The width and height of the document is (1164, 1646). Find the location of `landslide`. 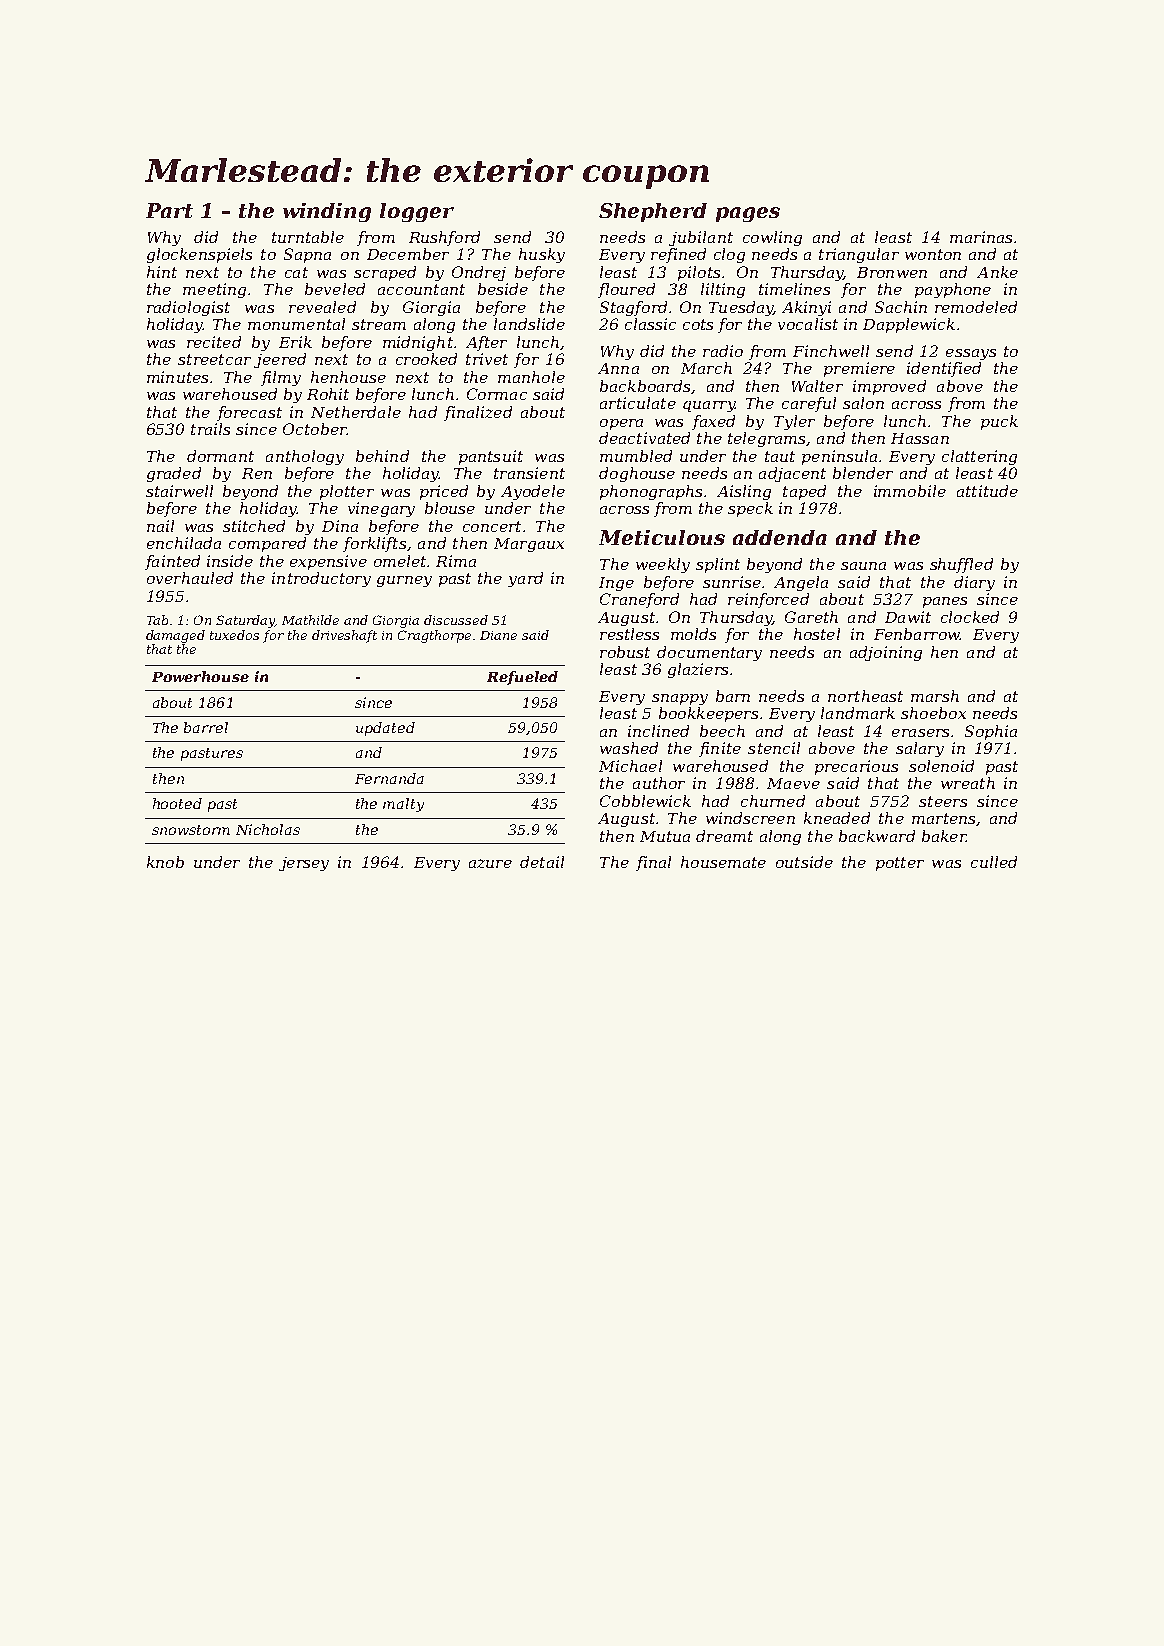

landslide is located at coordinates (529, 324).
